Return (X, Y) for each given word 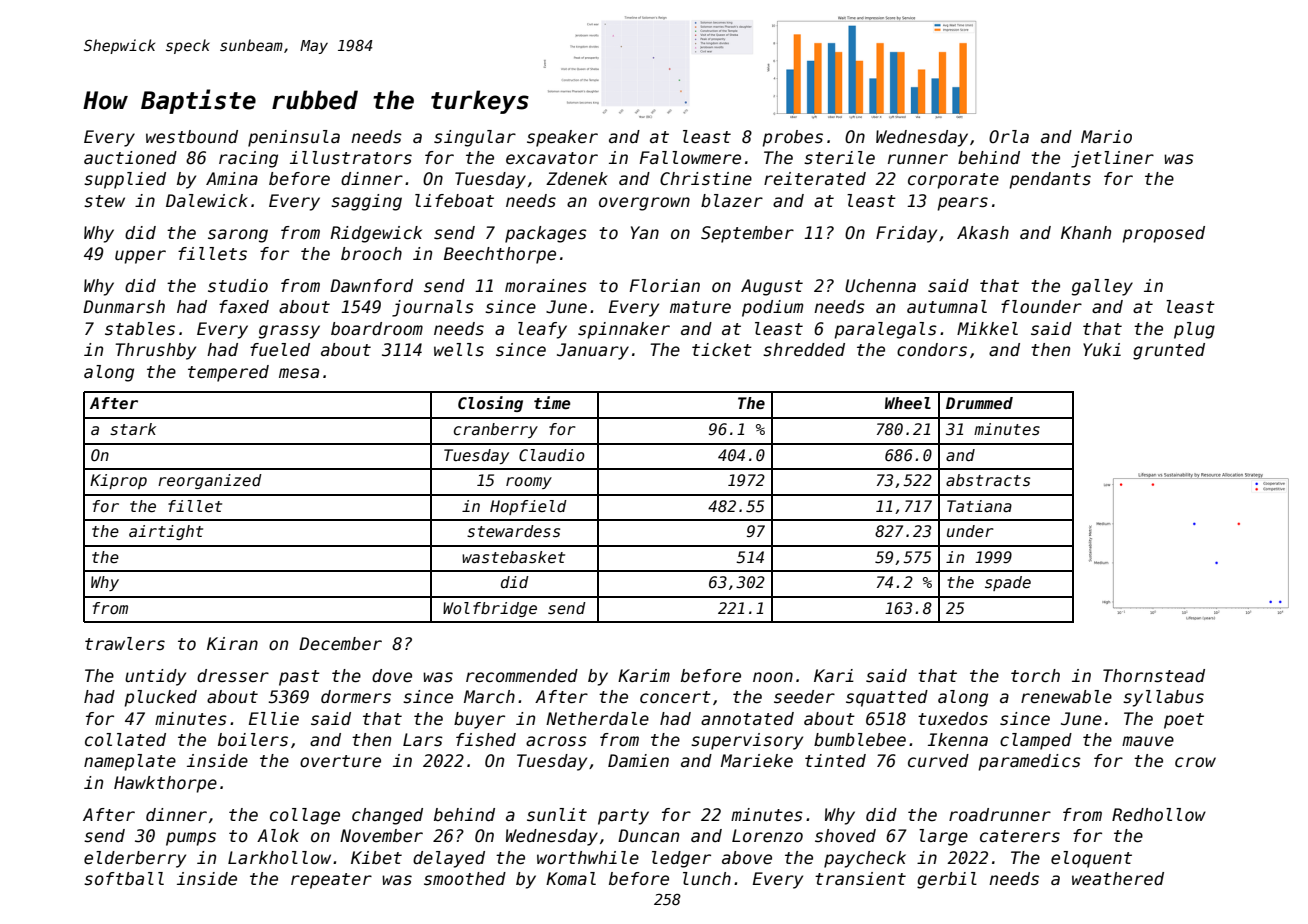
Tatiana (979, 506)
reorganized (210, 481)
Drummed (979, 403)
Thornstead (1154, 676)
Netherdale (597, 719)
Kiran (232, 644)
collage (305, 816)
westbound (192, 137)
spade (1008, 583)
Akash (983, 233)
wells (459, 350)
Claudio (552, 455)
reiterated (815, 179)
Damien (638, 761)
